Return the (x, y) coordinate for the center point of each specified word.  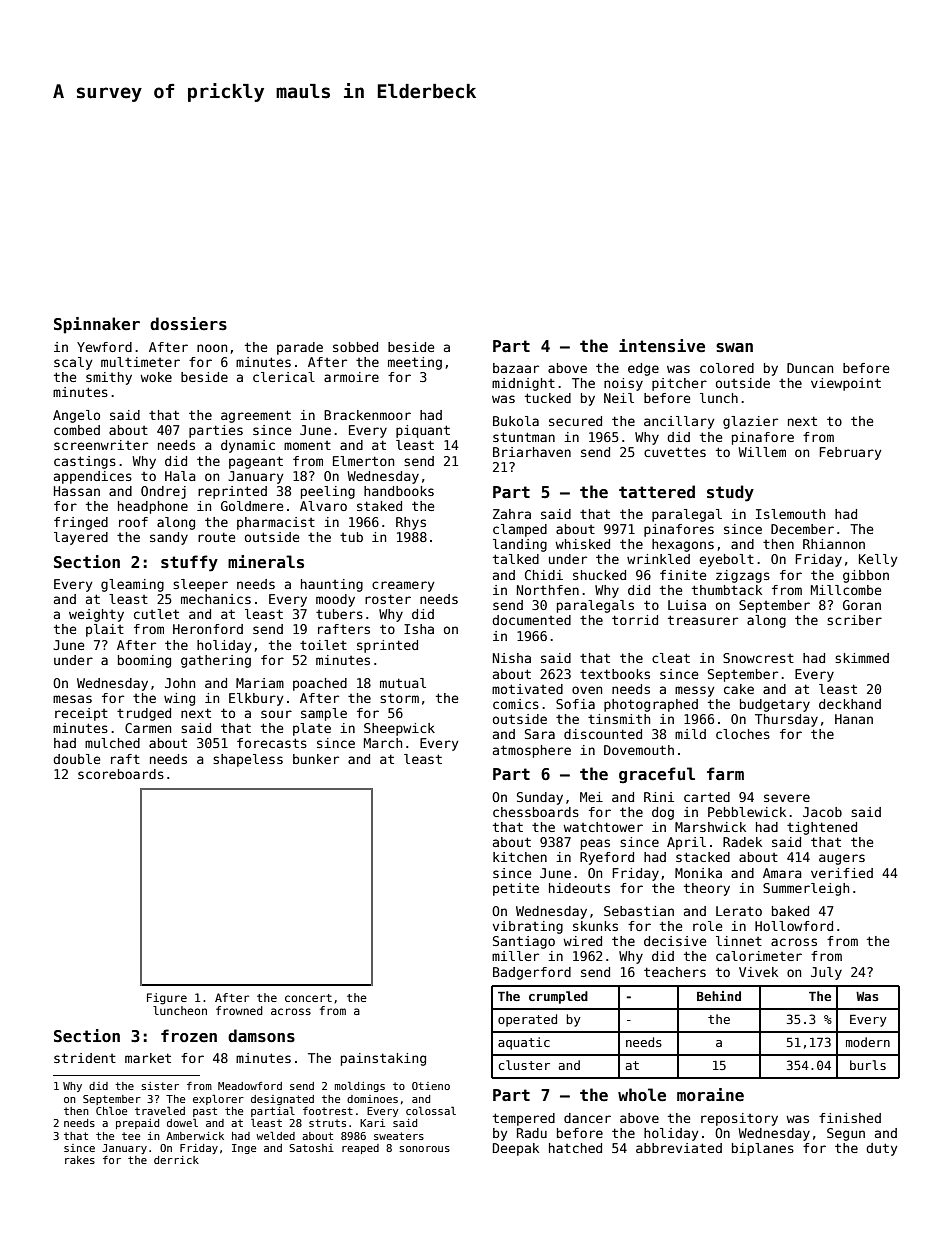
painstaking (383, 1059)
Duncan (810, 368)
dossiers (188, 324)
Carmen (148, 728)
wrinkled (658, 559)
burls (868, 1065)
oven (587, 690)
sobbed (355, 347)
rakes (80, 1160)
